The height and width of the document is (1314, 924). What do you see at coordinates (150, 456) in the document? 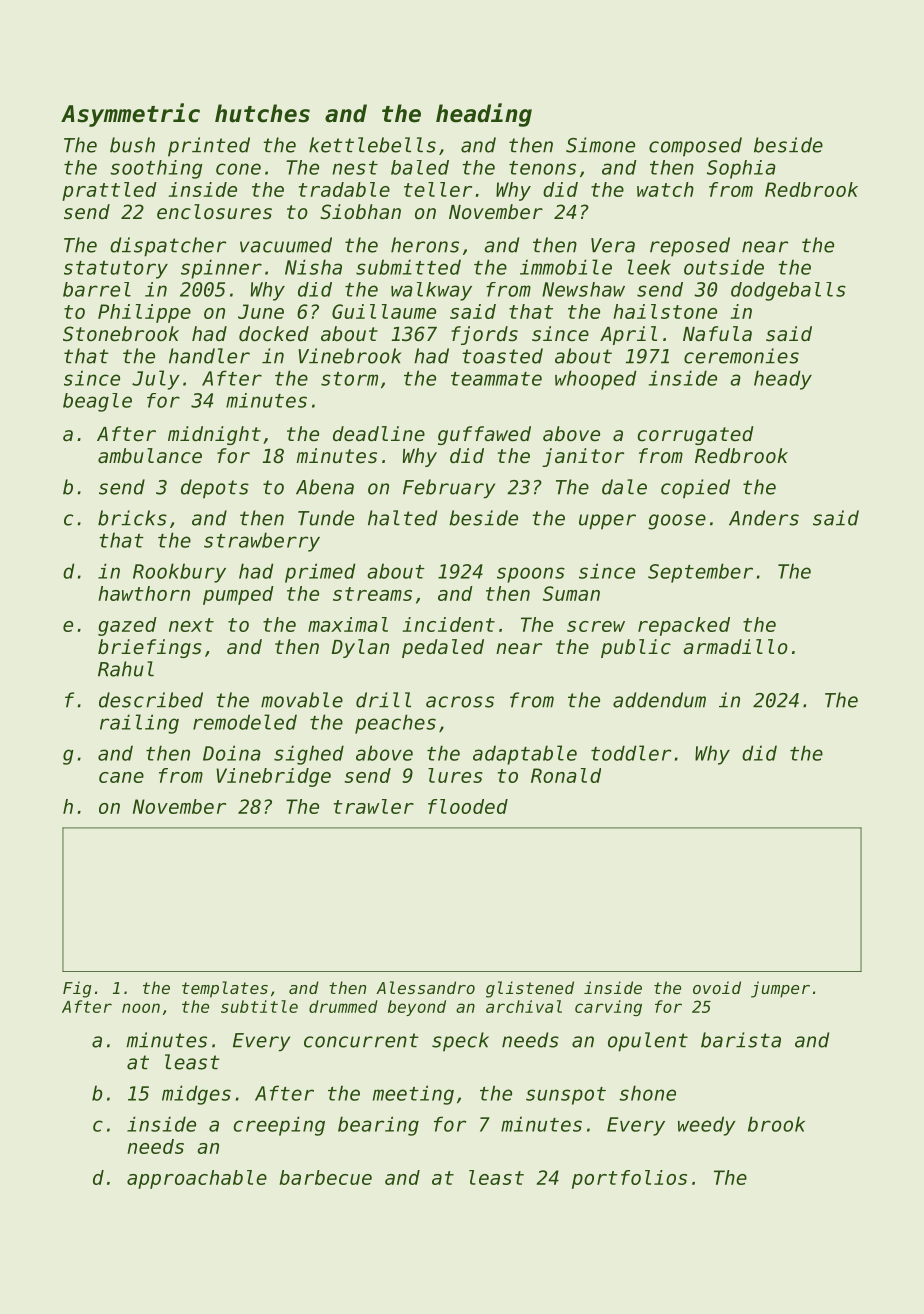
I see `ambulance` at bounding box center [150, 456].
